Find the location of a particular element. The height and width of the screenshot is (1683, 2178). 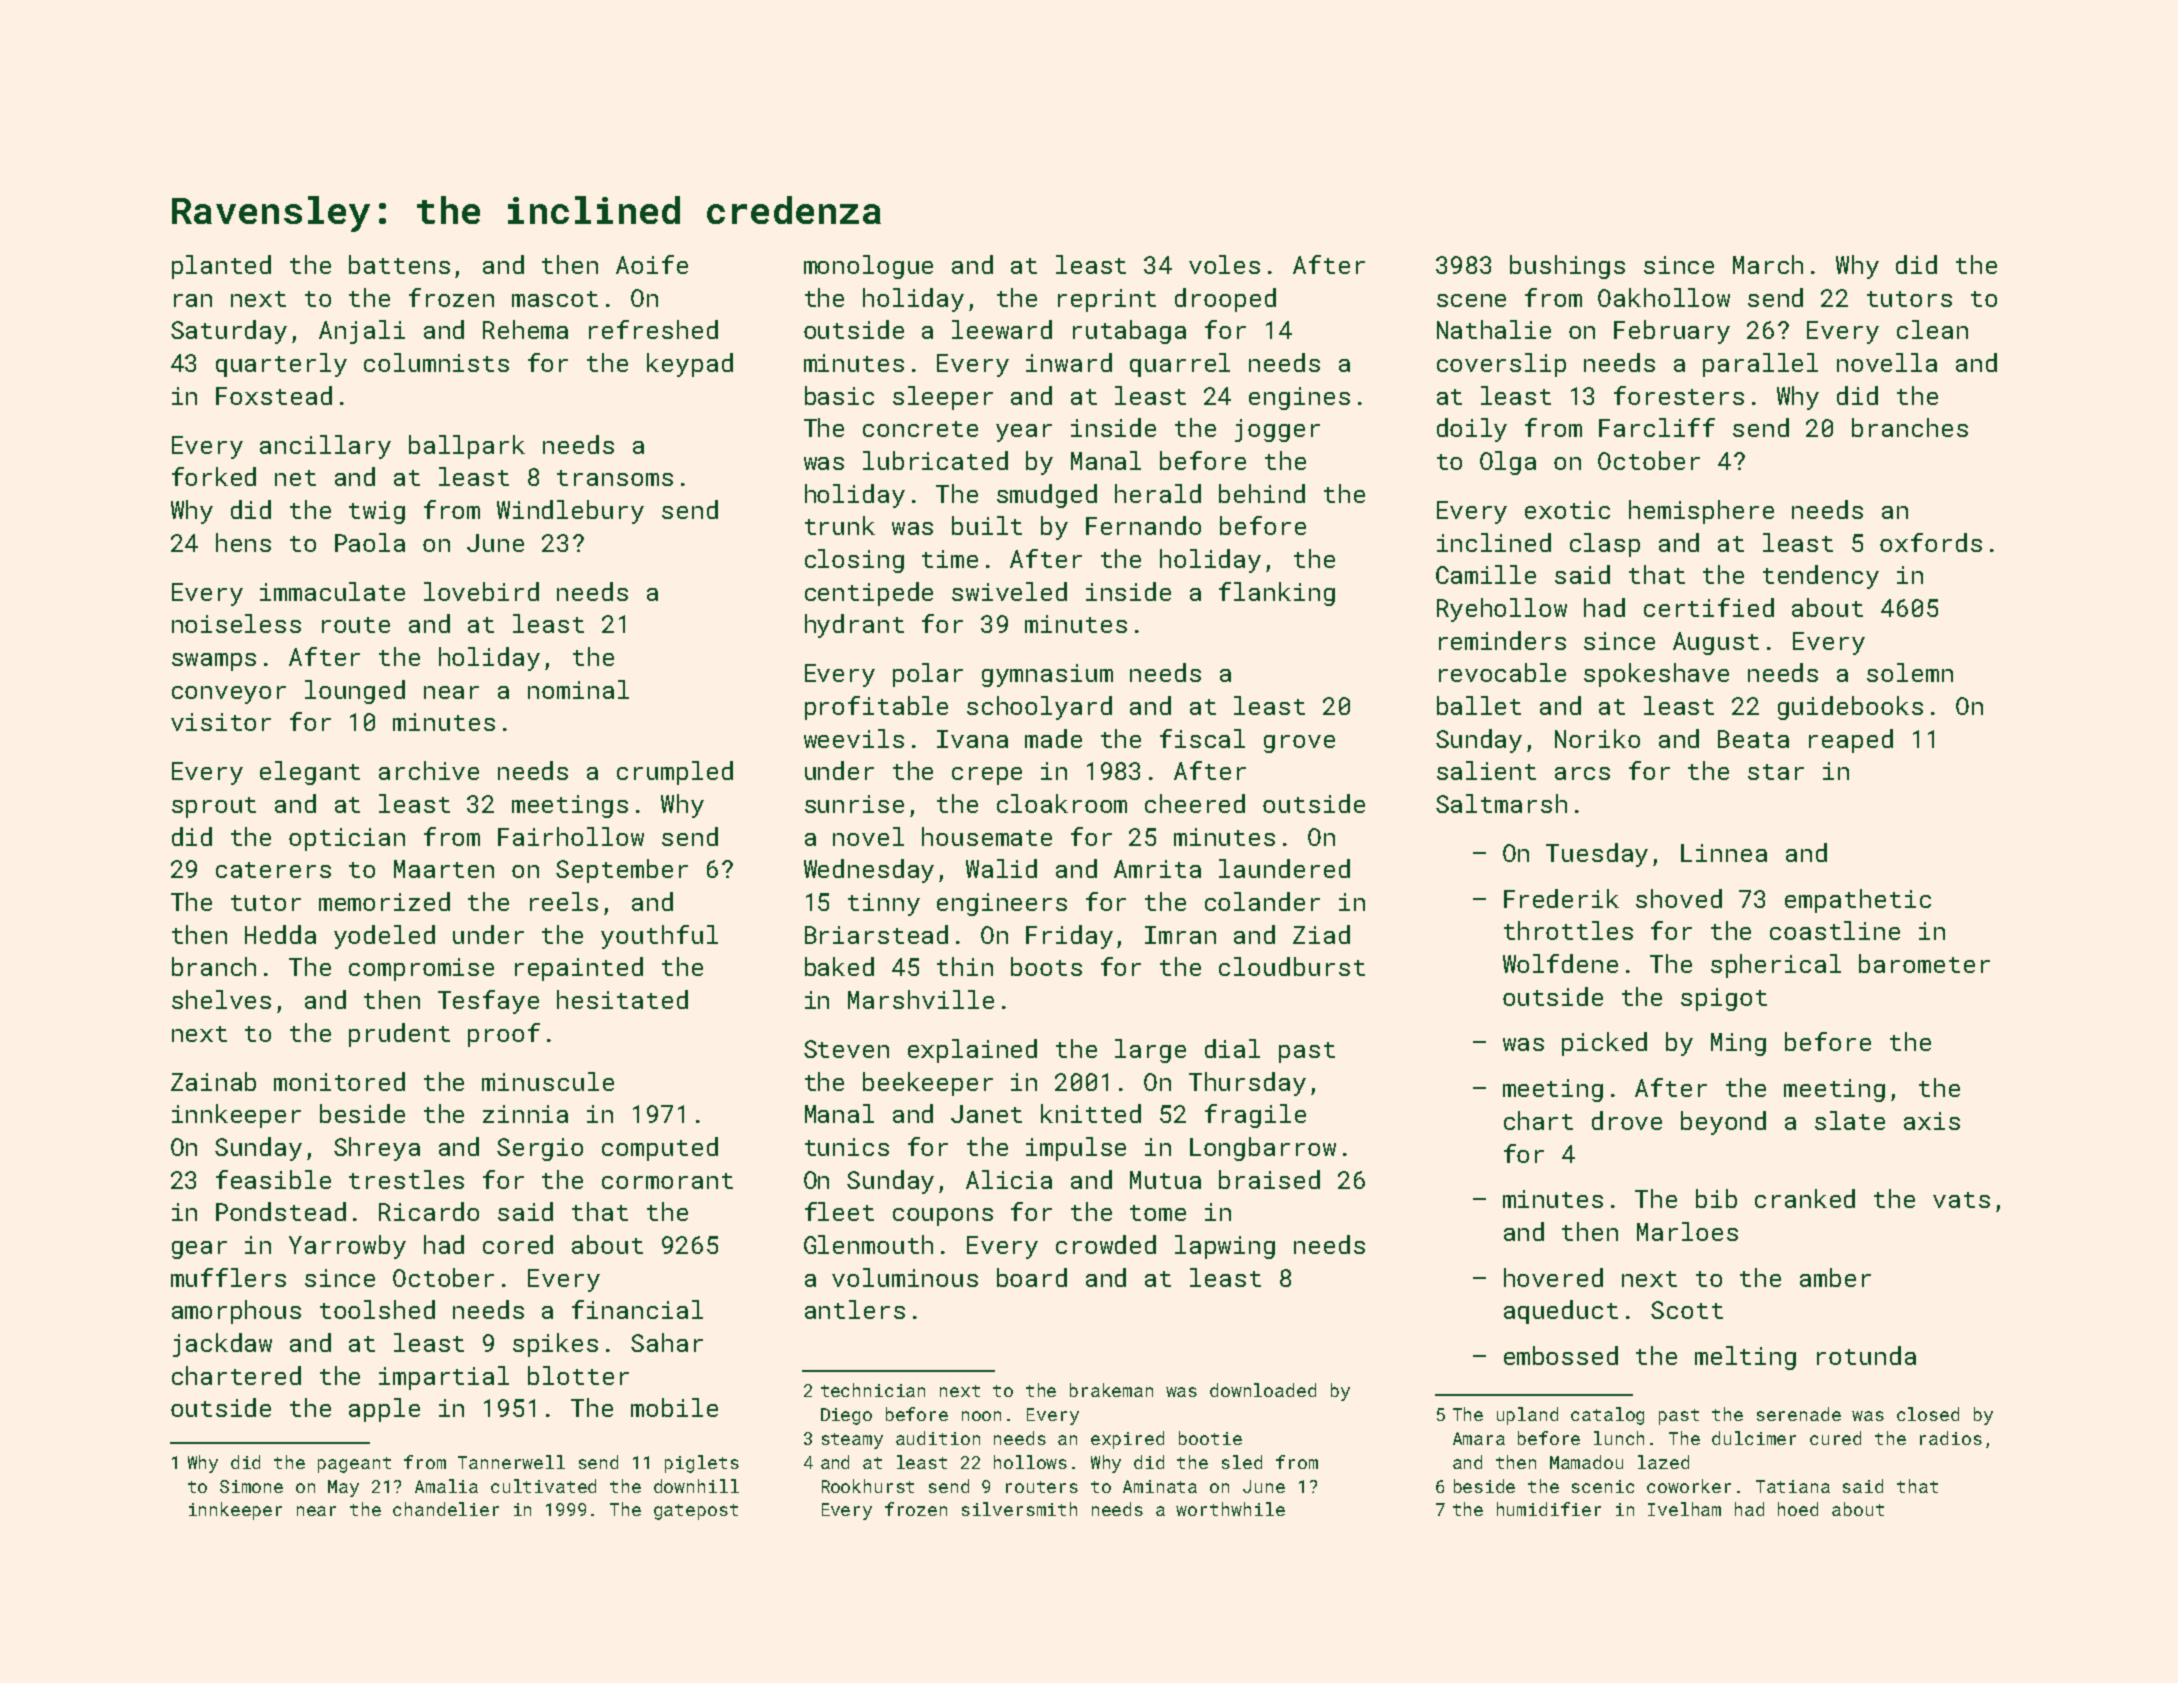

engines is located at coordinates (1299, 398).
